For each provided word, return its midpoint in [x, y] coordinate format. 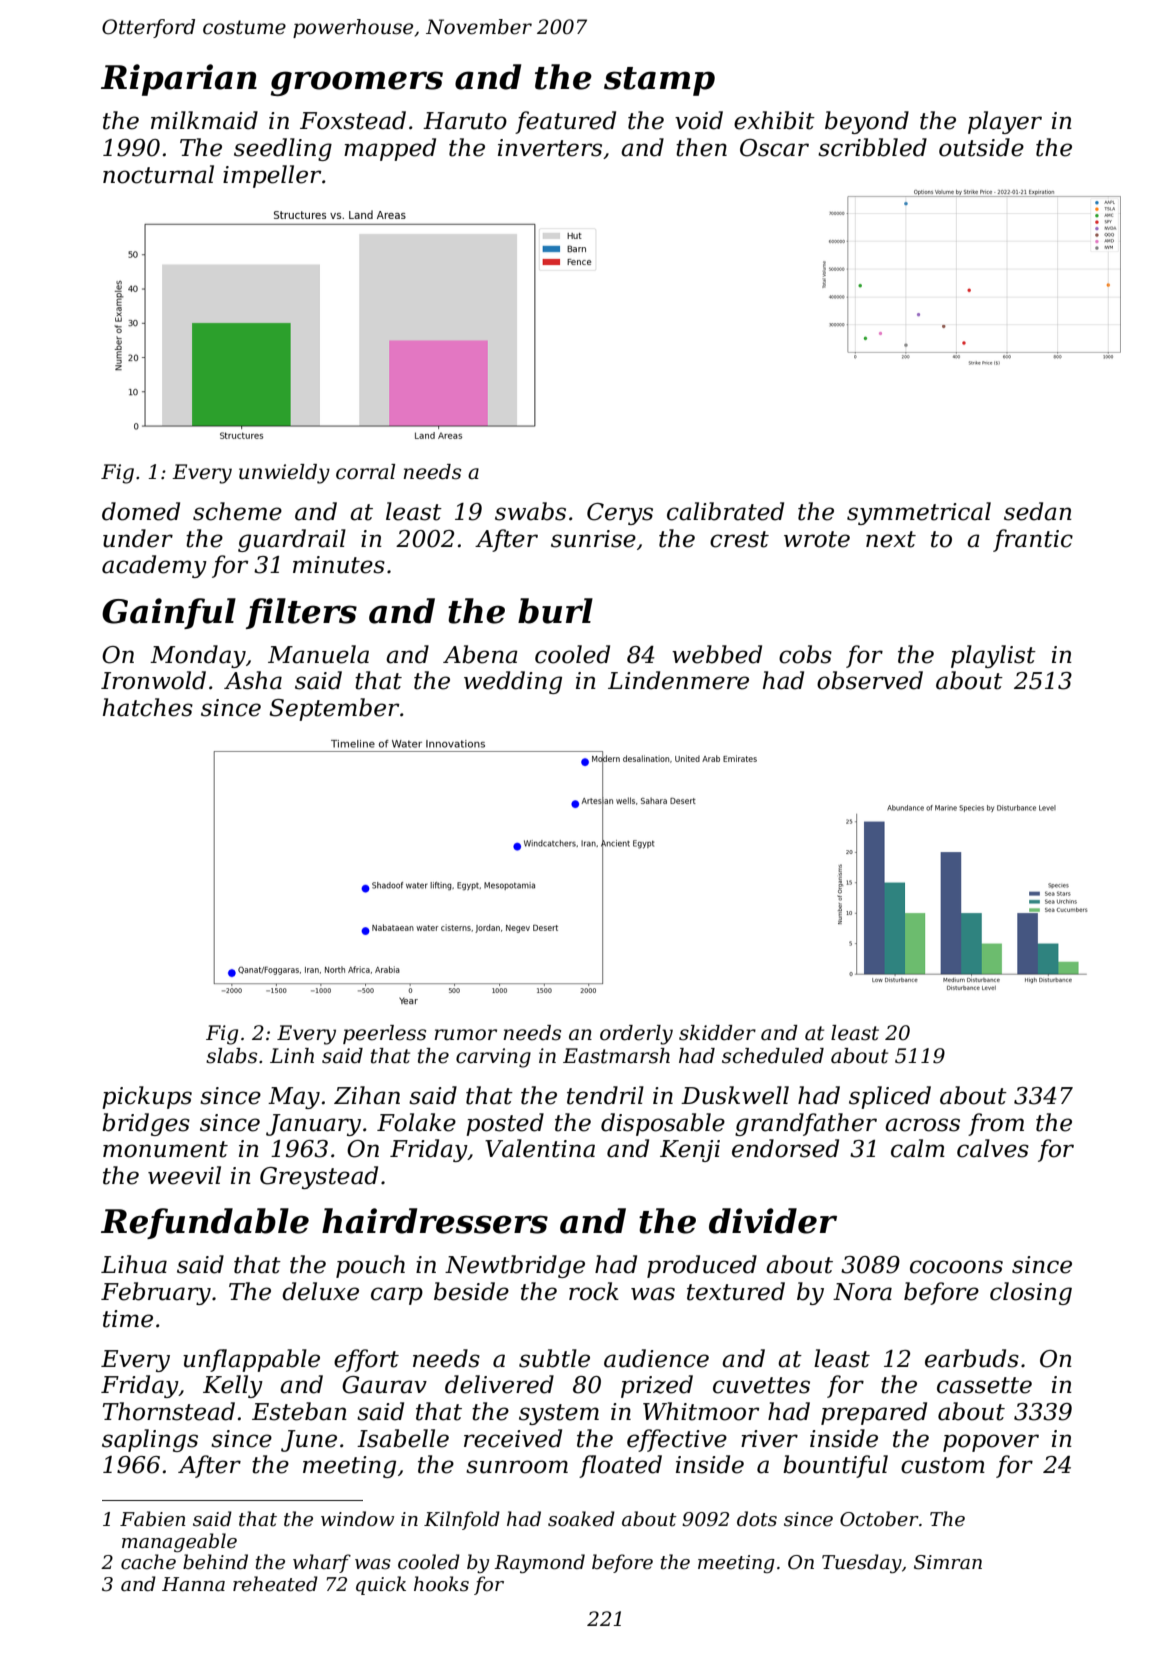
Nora [862, 1292]
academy [154, 566]
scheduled [773, 1056]
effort [366, 1360]
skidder [717, 1033]
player [1005, 122]
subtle [554, 1358]
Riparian [179, 80]
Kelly [233, 1386]
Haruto [465, 121]
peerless [384, 1034]
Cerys [620, 514]
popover [991, 1443]
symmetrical [919, 513]
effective [677, 1440]
